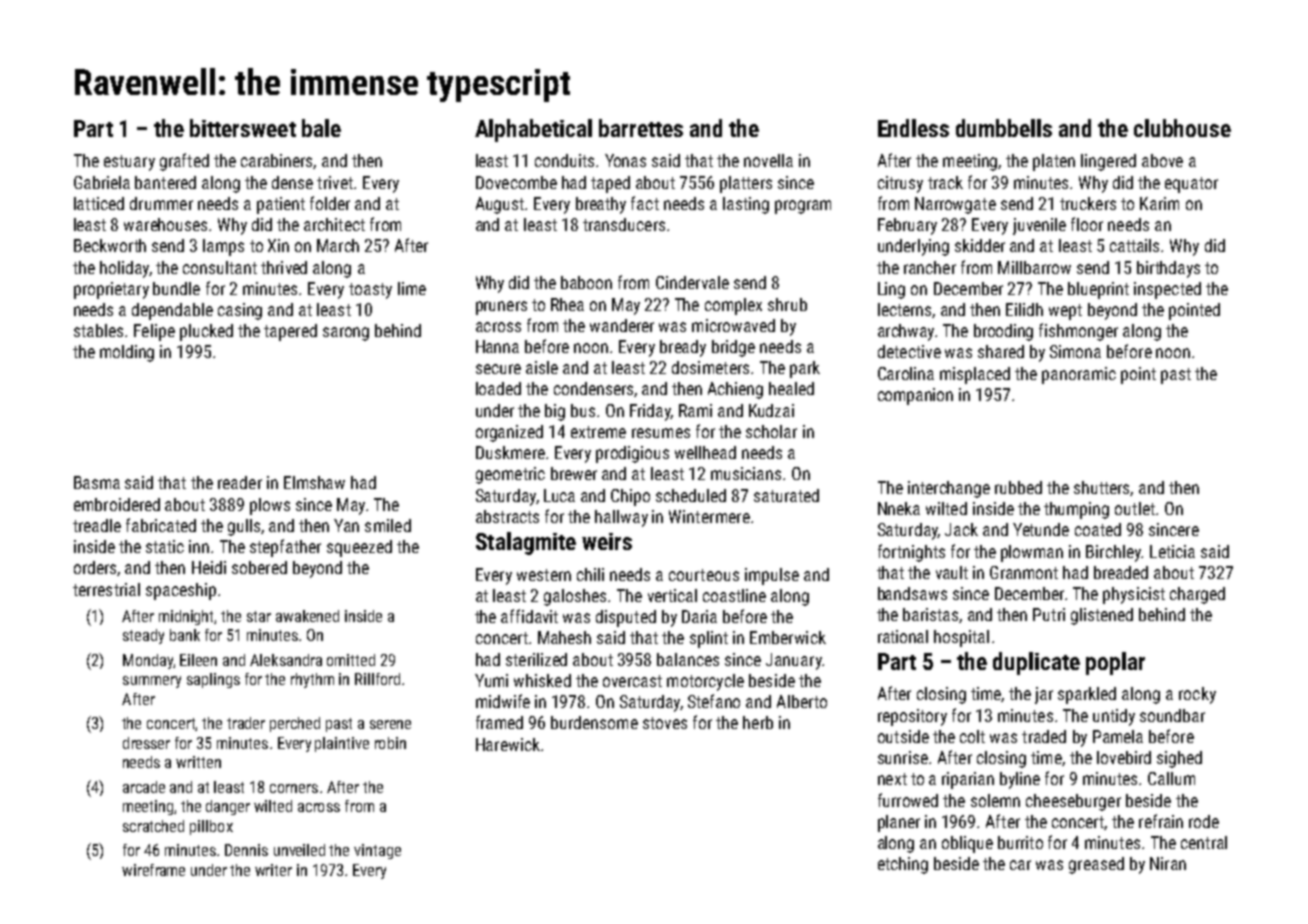 The image size is (1308, 924). Describe the element at coordinates (321, 128) in the image. I see `bale` at that location.
